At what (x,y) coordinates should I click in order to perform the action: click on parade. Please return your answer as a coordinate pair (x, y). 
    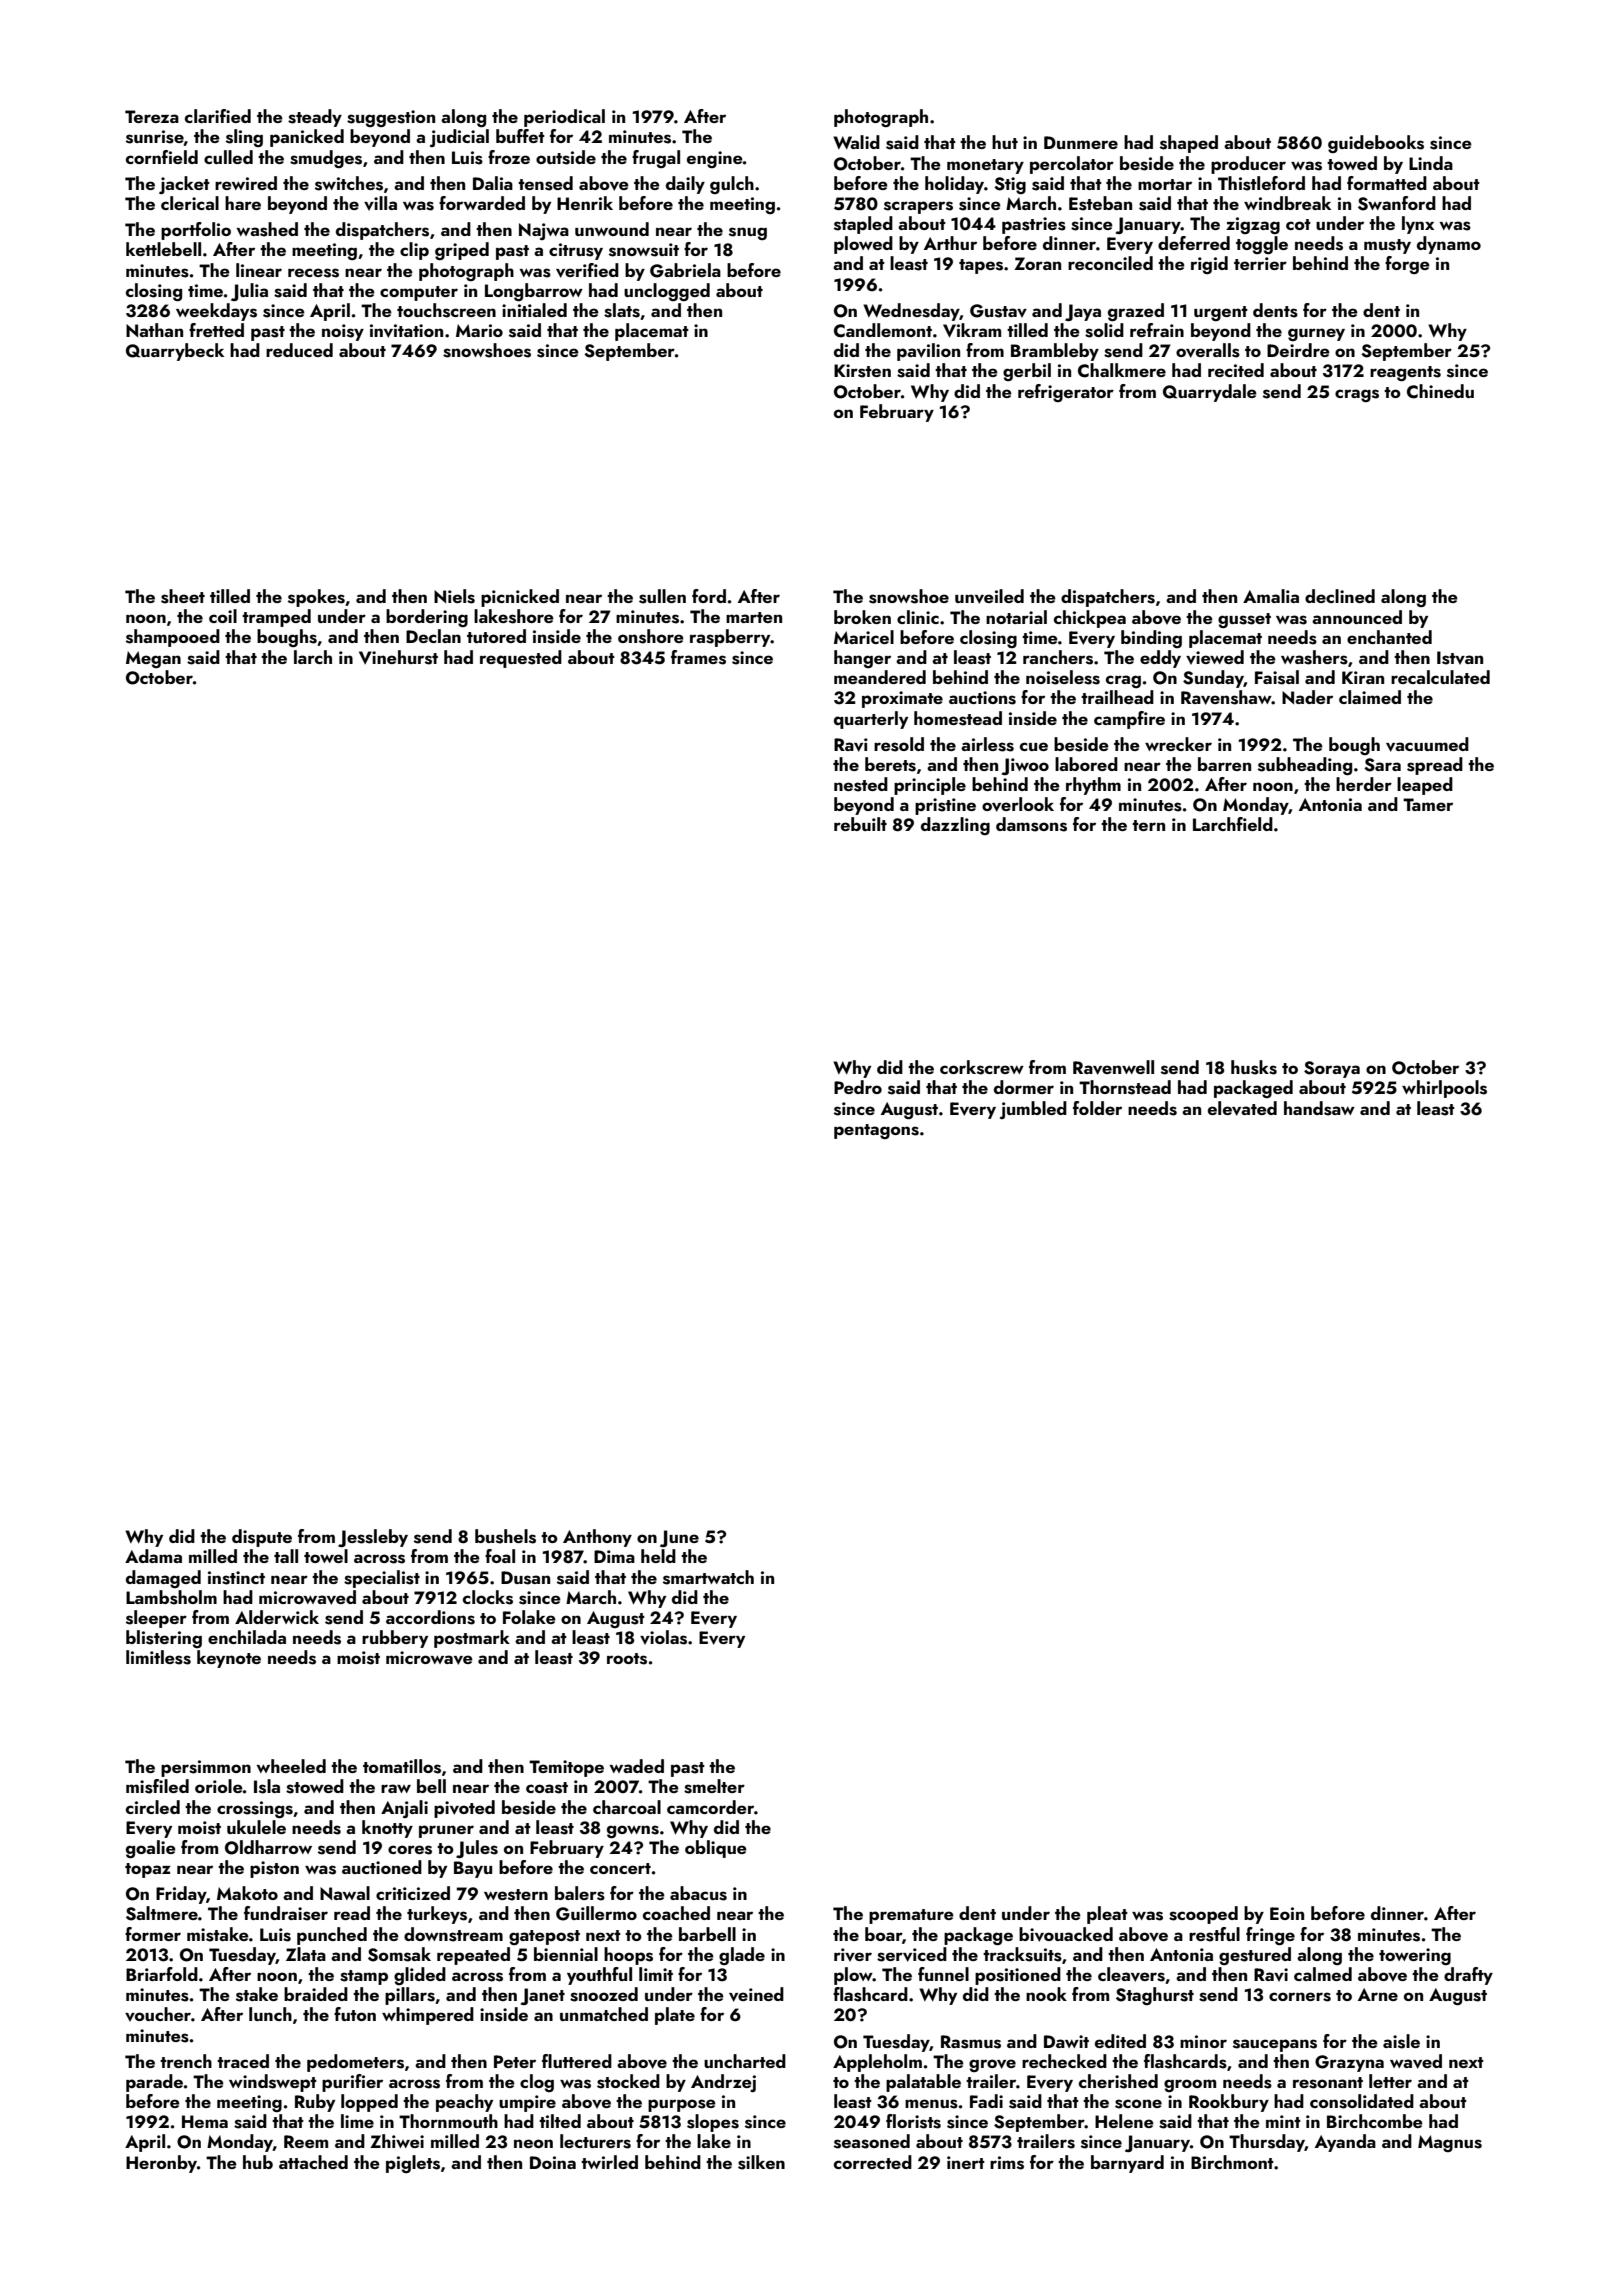
    Looking at the image, I should click on (154, 2083).
